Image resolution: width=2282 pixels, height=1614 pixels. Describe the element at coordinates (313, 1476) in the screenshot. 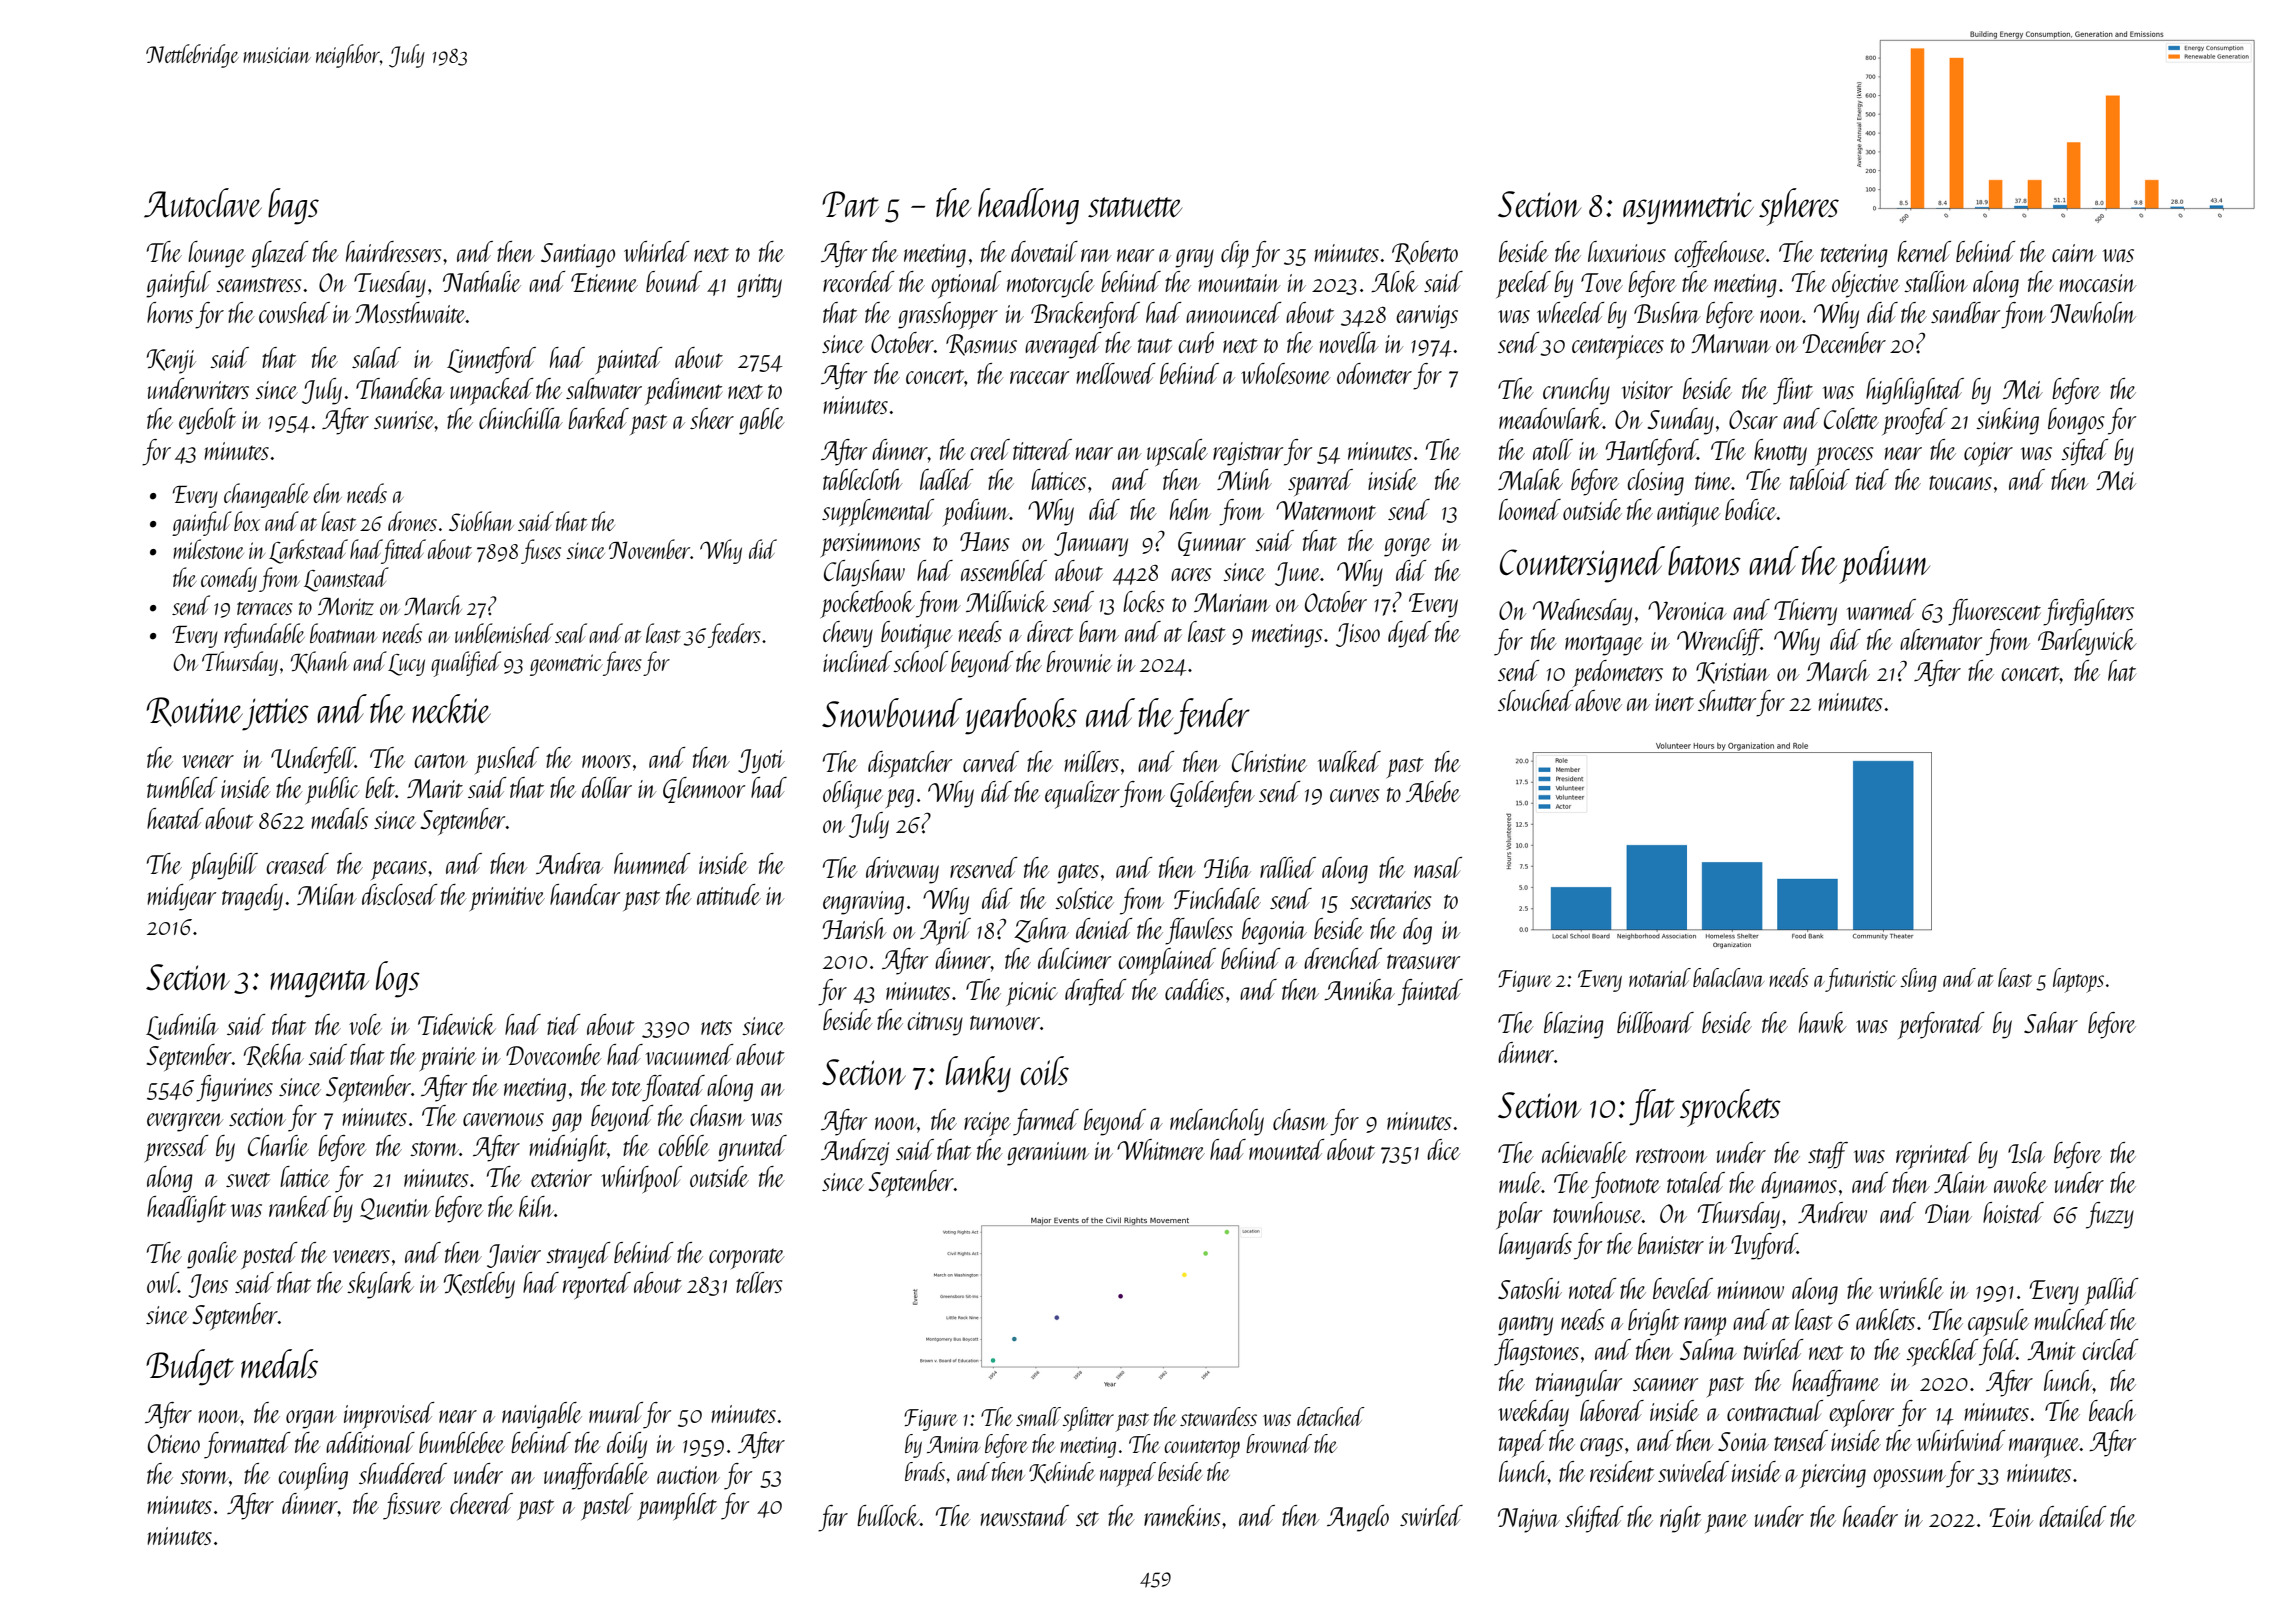

I see `coupling` at that location.
